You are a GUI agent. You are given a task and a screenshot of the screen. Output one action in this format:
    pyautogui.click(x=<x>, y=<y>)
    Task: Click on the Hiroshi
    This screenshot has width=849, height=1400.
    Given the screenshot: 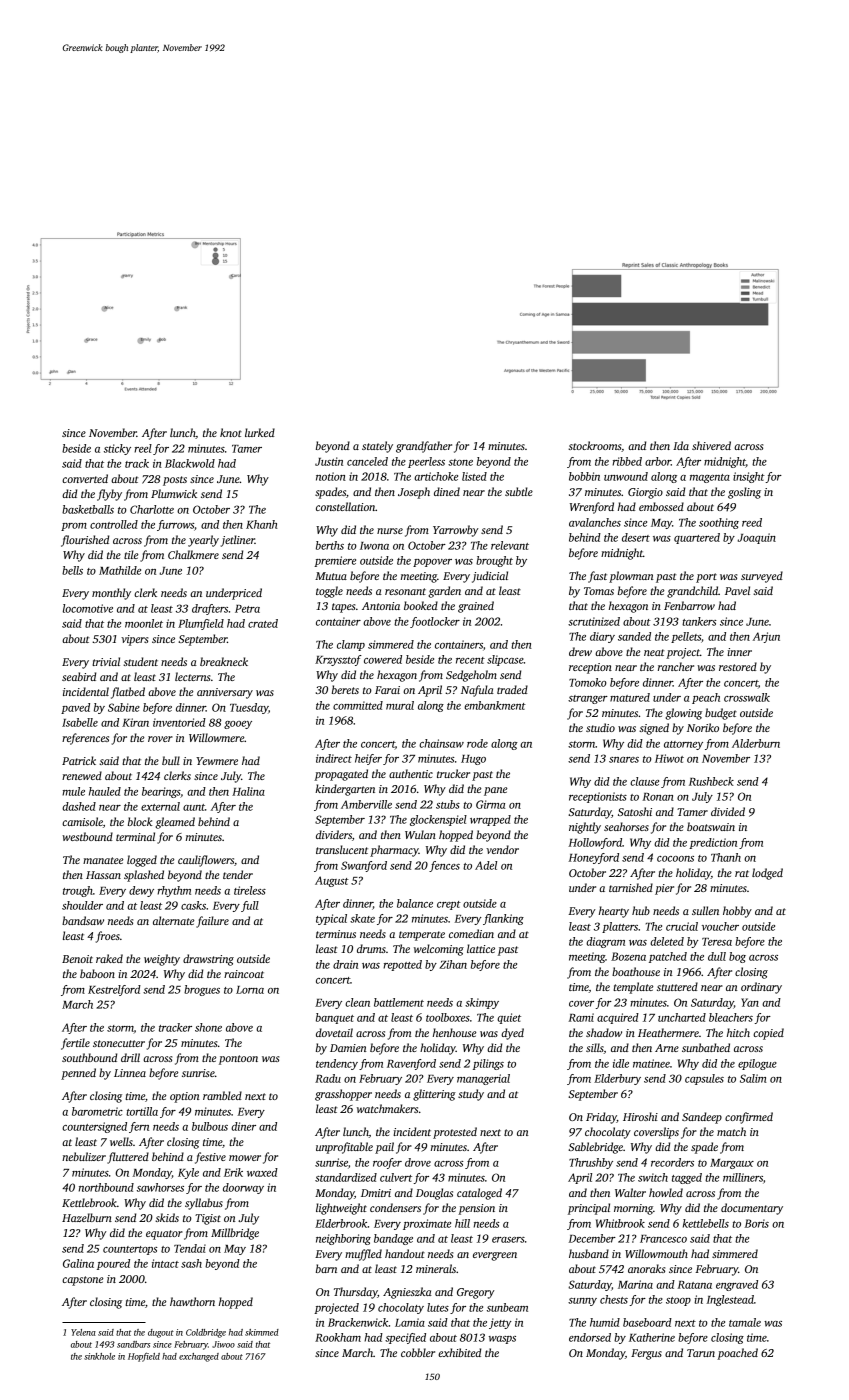 What is the action you would take?
    pyautogui.click(x=640, y=1116)
